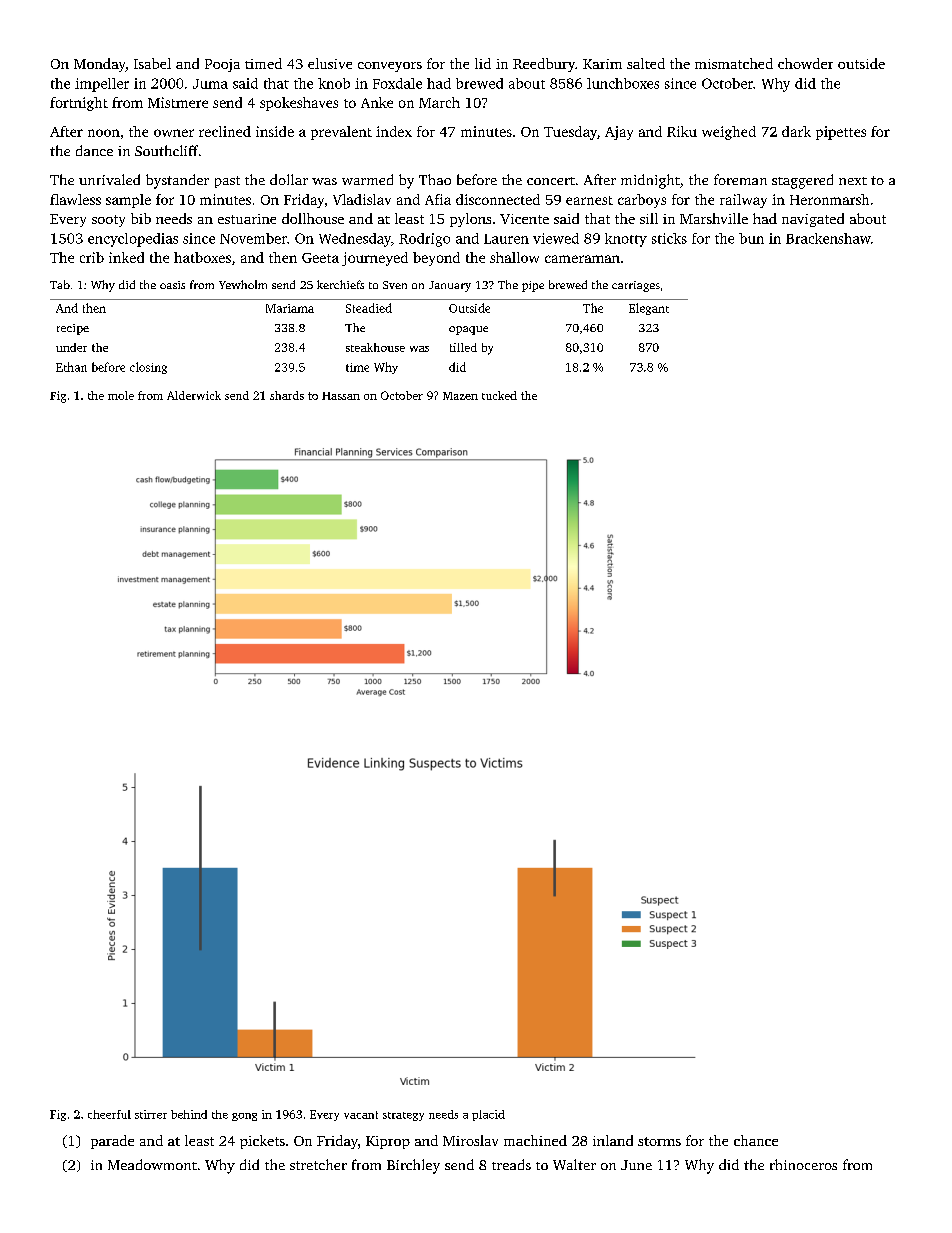 This image has width=952, height=1233. I want to click on dance, so click(94, 150).
